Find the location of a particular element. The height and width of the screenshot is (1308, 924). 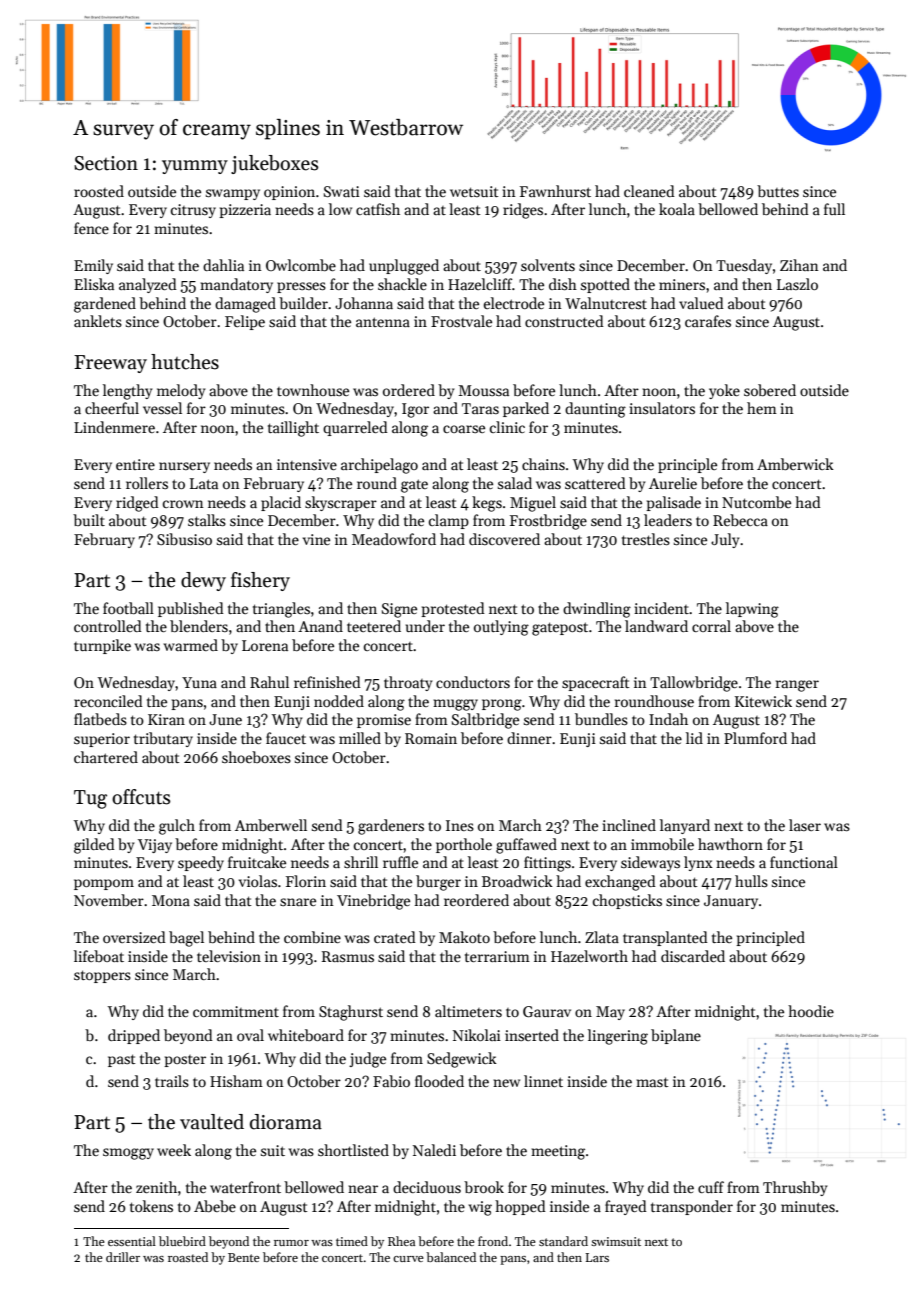

rumor is located at coordinates (291, 1243).
